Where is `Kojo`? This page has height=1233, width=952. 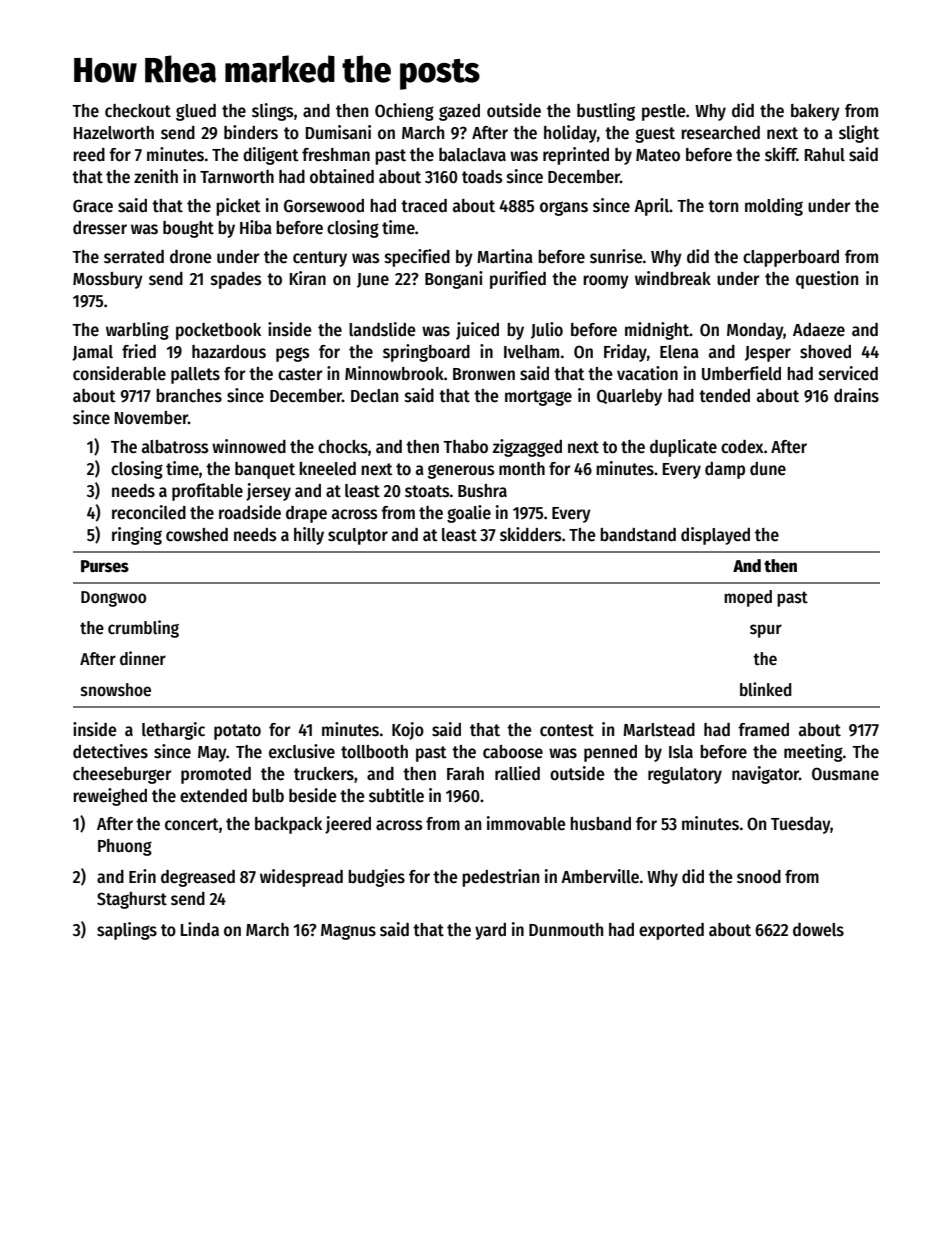
Kojo is located at coordinates (408, 731).
